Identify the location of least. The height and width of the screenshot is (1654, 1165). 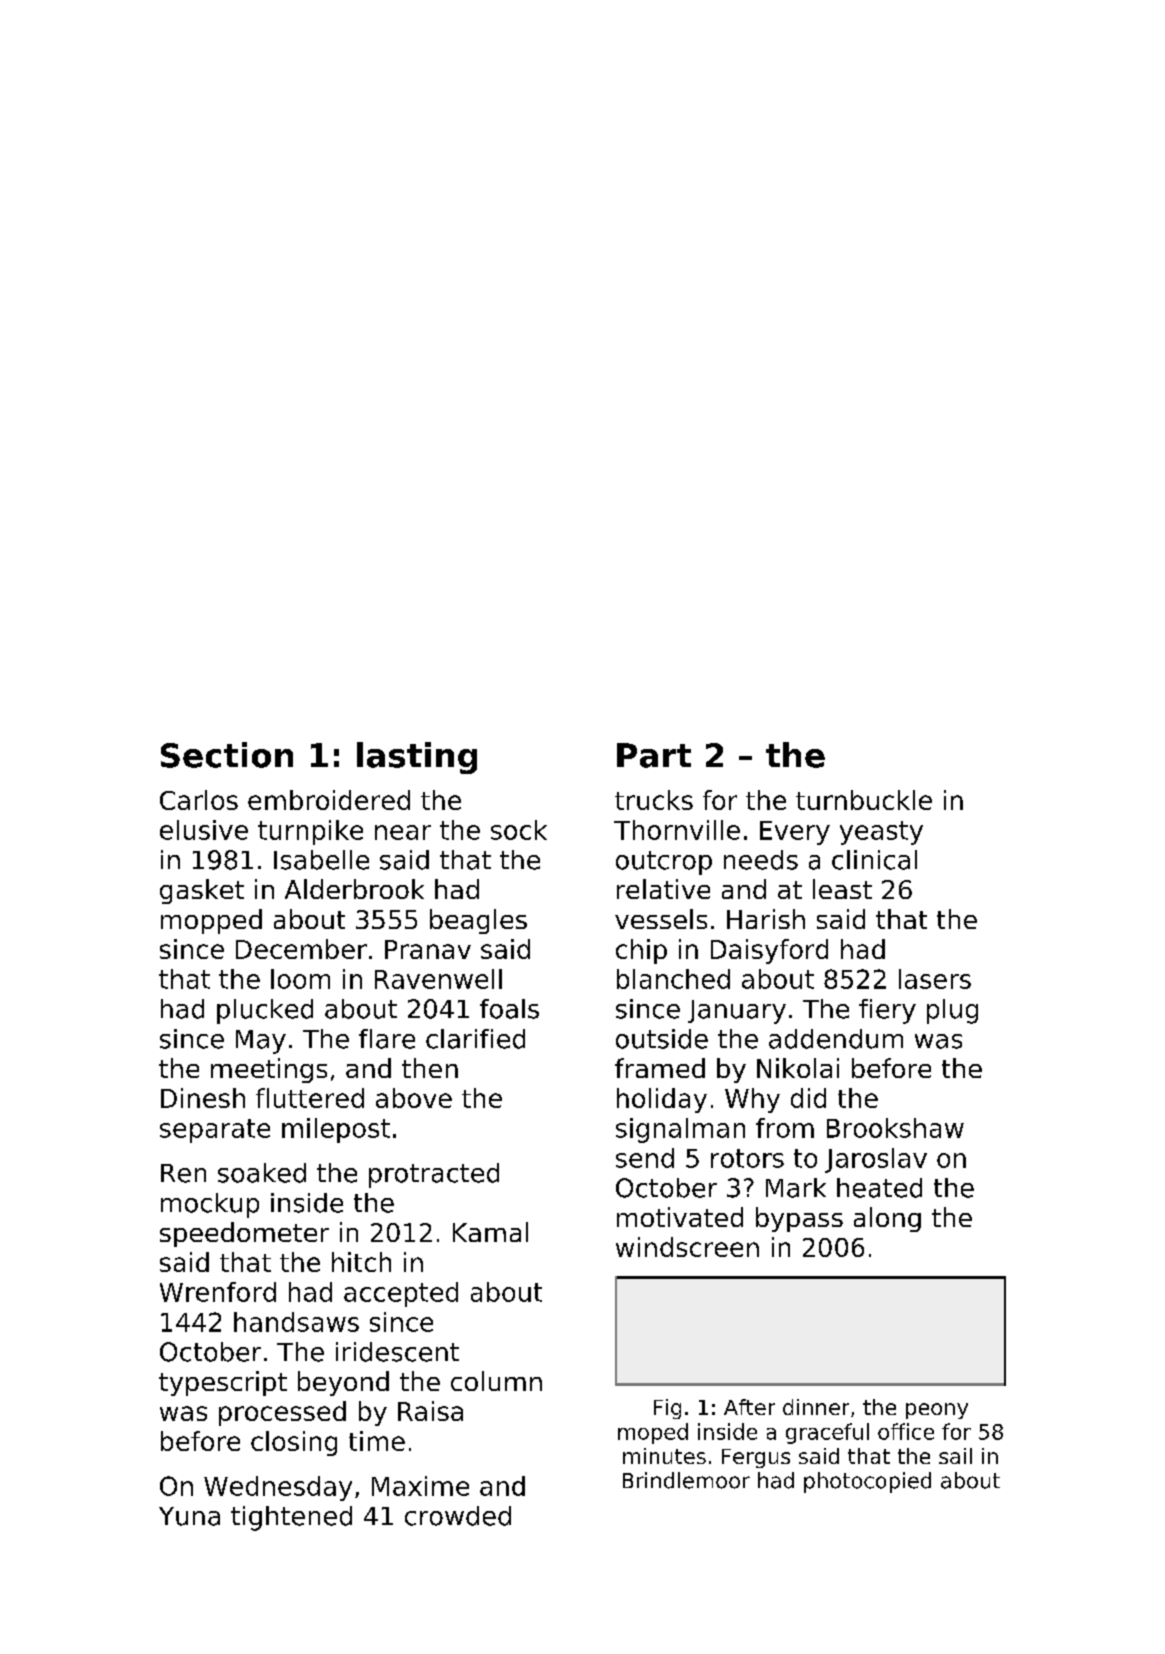
(842, 889).
